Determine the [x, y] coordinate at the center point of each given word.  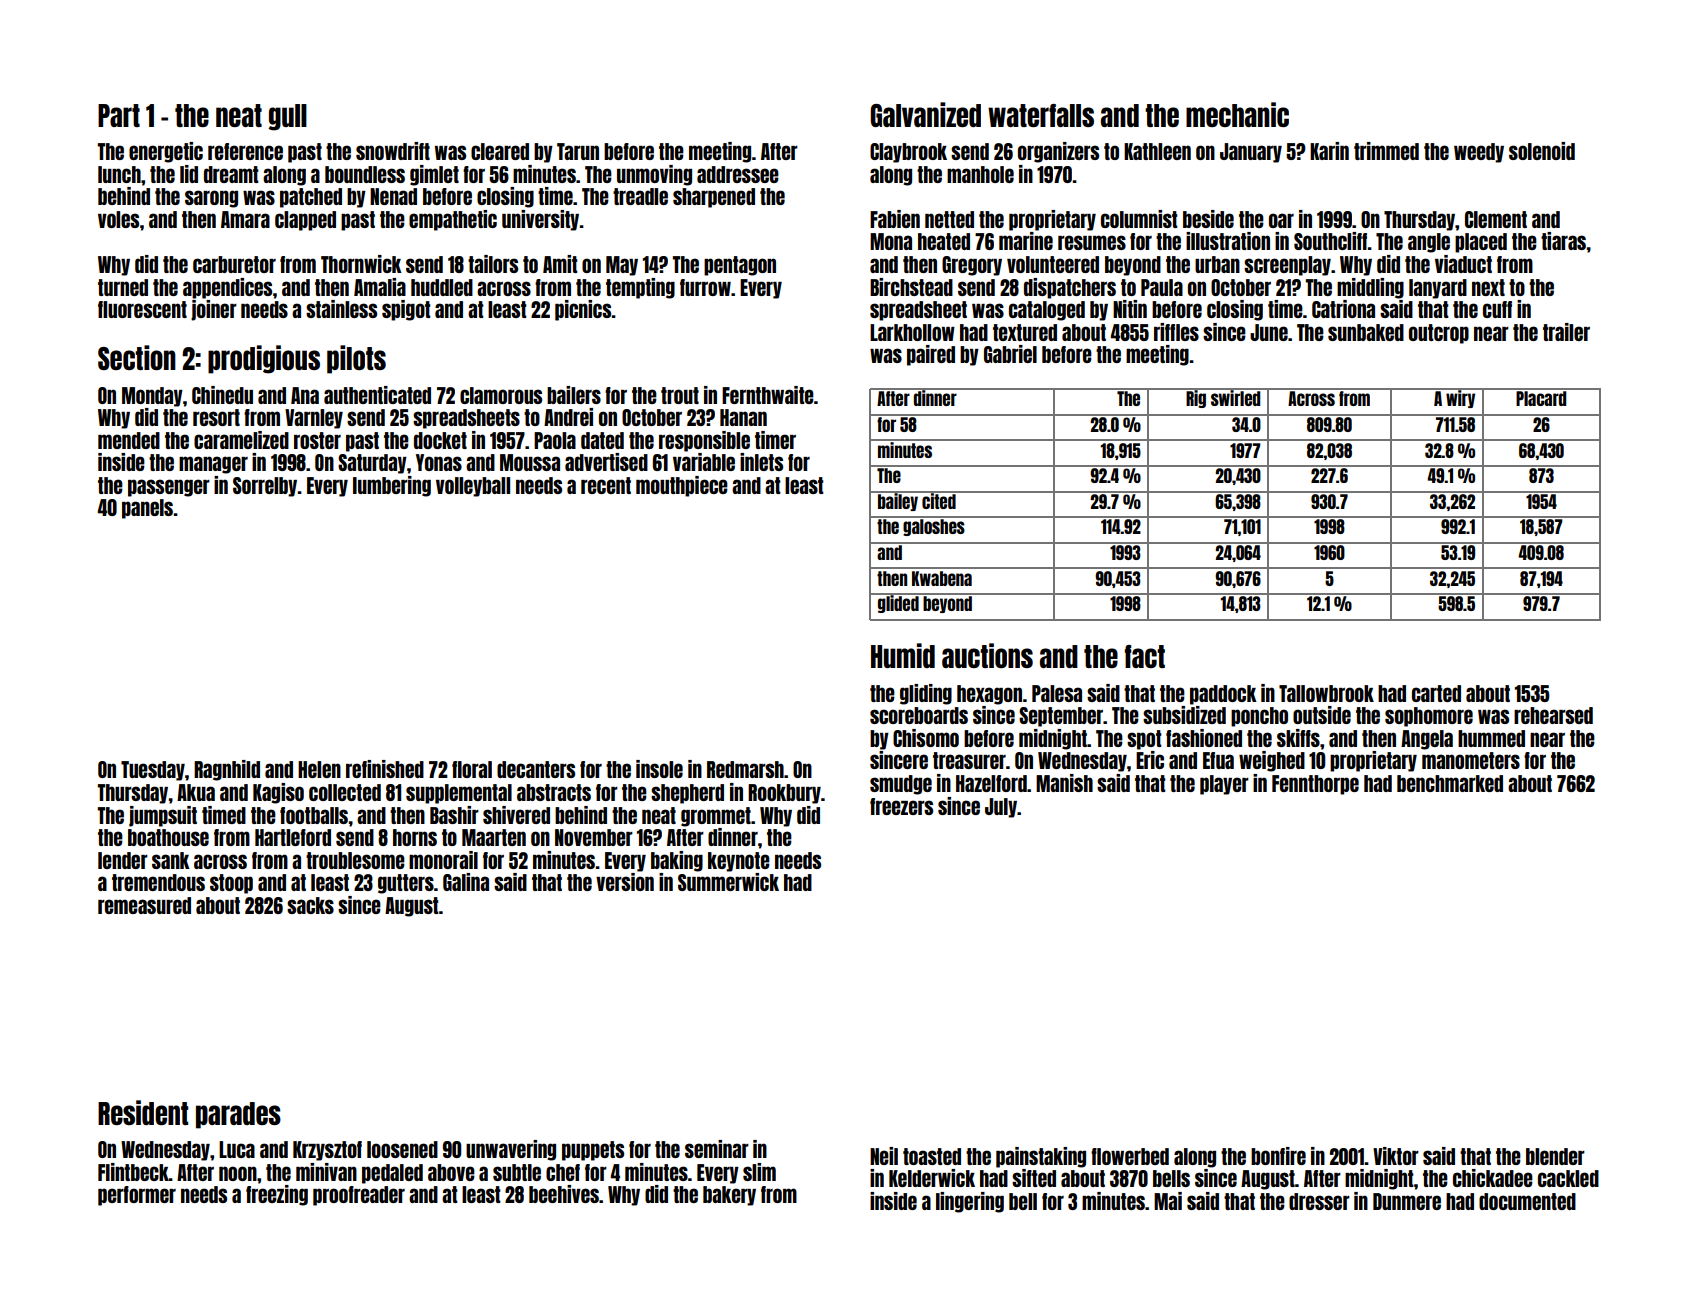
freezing [277, 1195]
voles [118, 219]
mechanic [1237, 114]
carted [1436, 693]
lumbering [392, 486]
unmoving [654, 175]
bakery [729, 1196]
